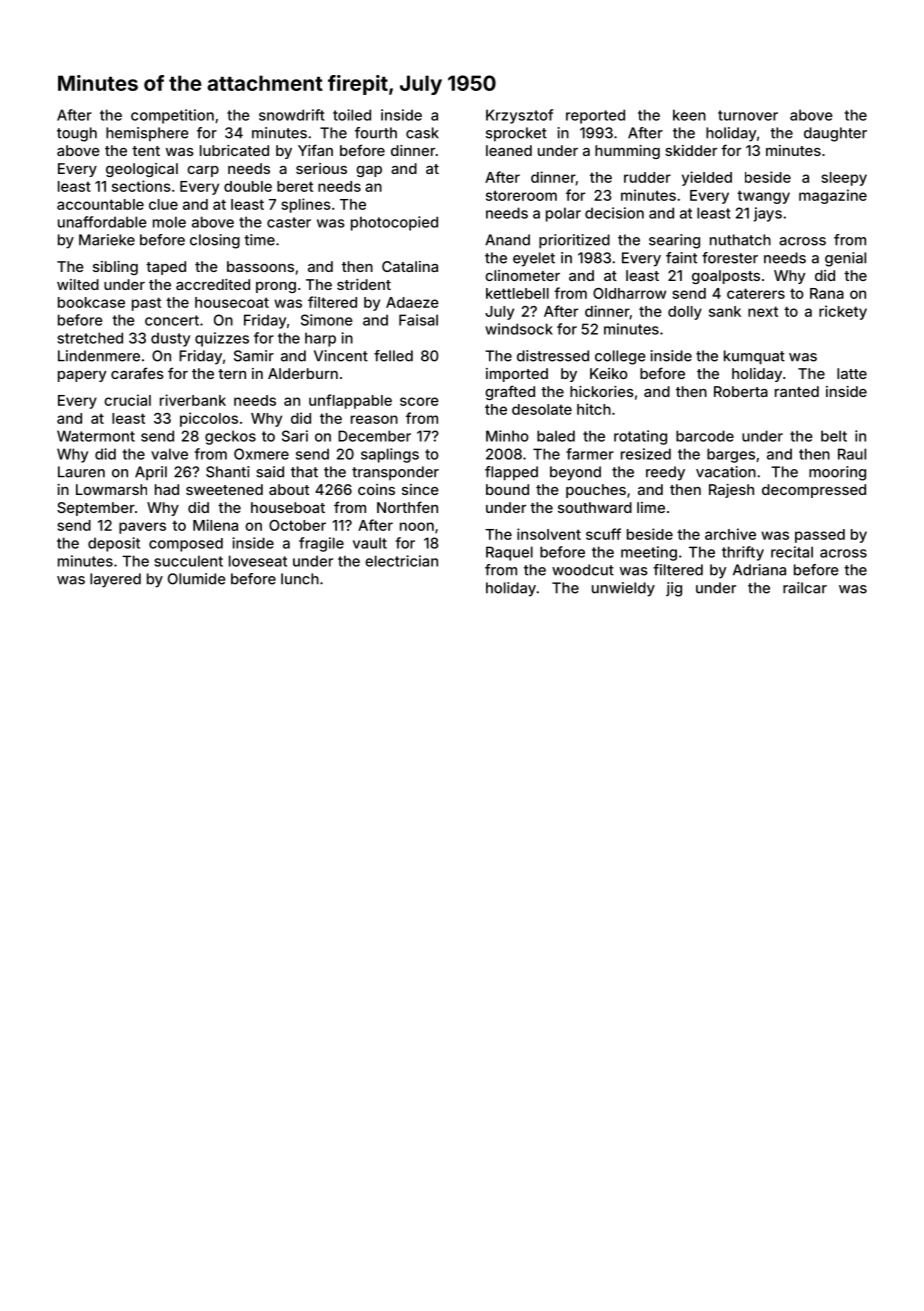 This document has height=1311, width=924. I want to click on rickety, so click(843, 312).
